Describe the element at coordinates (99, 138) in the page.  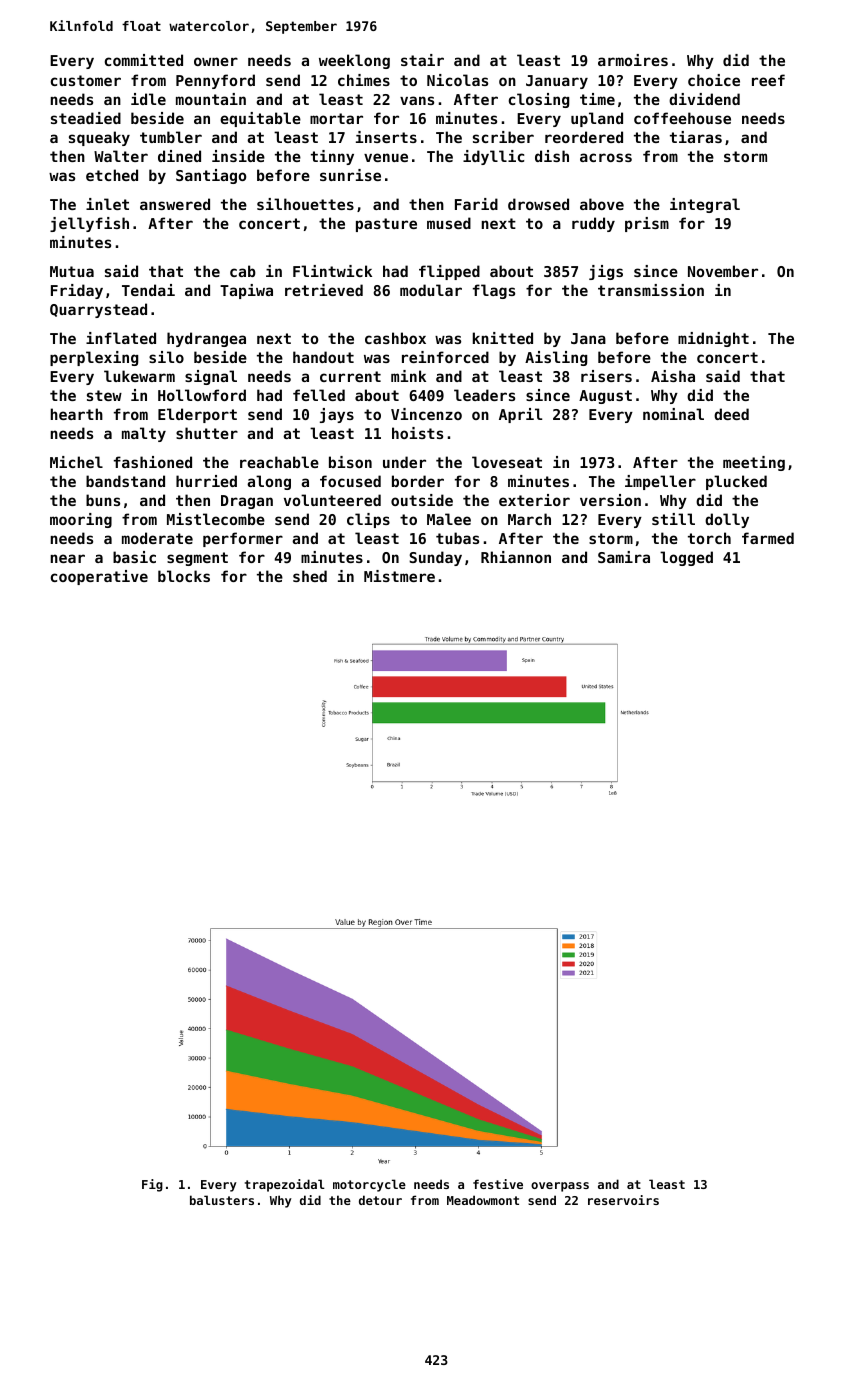
I see `squeaky` at that location.
